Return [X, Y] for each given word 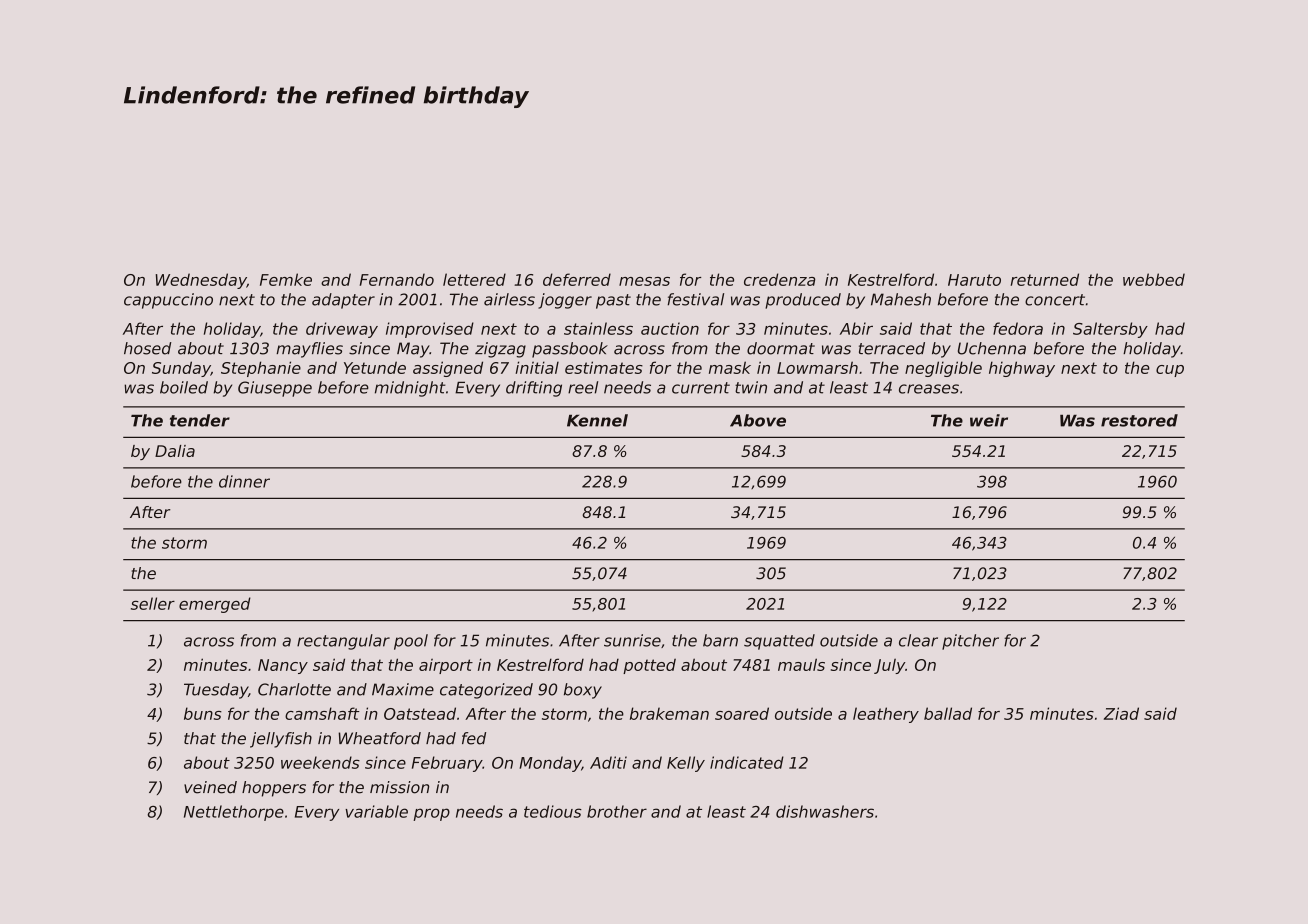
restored [1139, 420]
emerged [215, 605]
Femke [286, 279]
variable [376, 811]
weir [989, 420]
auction [670, 328]
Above [758, 420]
